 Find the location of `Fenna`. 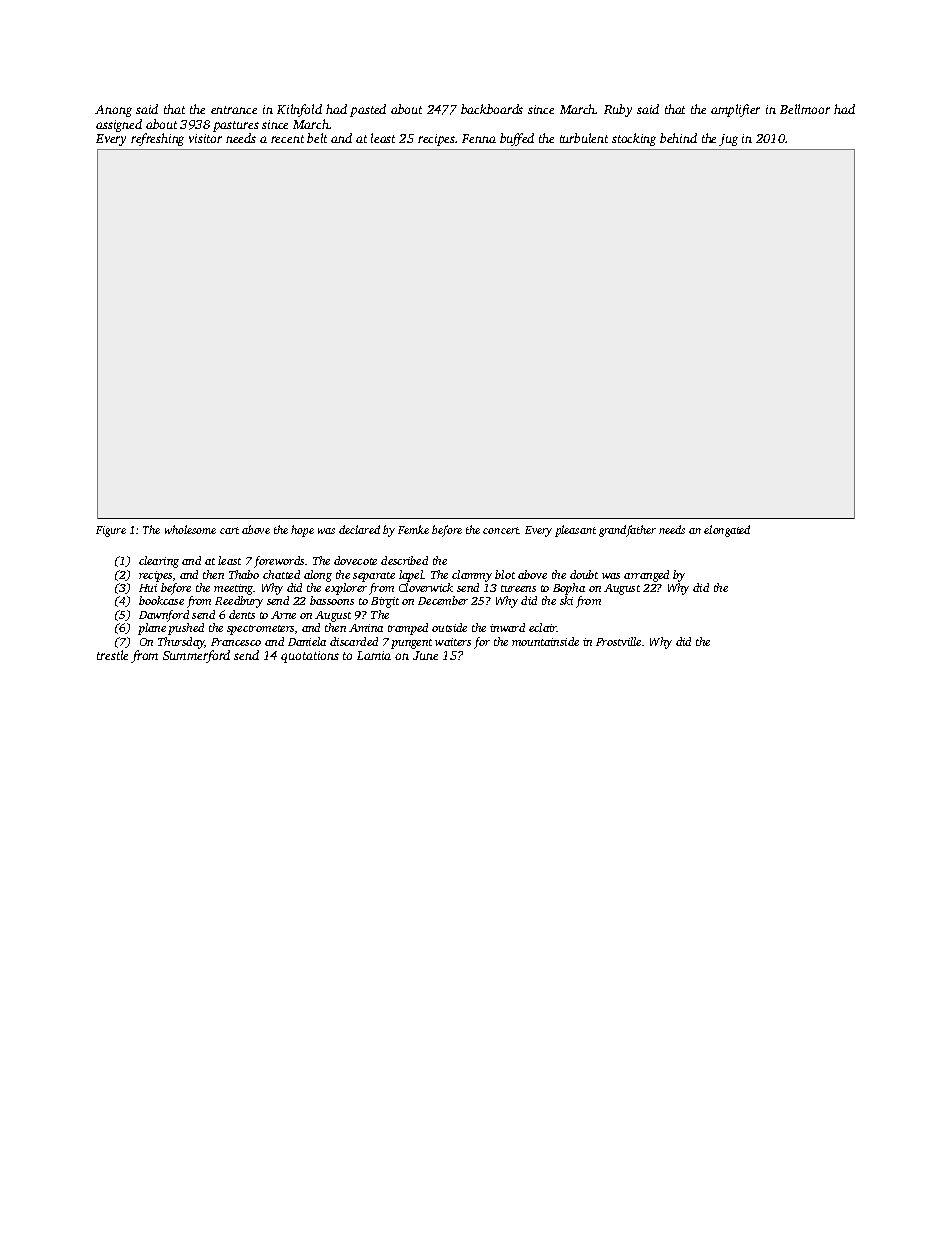

Fenna is located at coordinates (479, 138).
